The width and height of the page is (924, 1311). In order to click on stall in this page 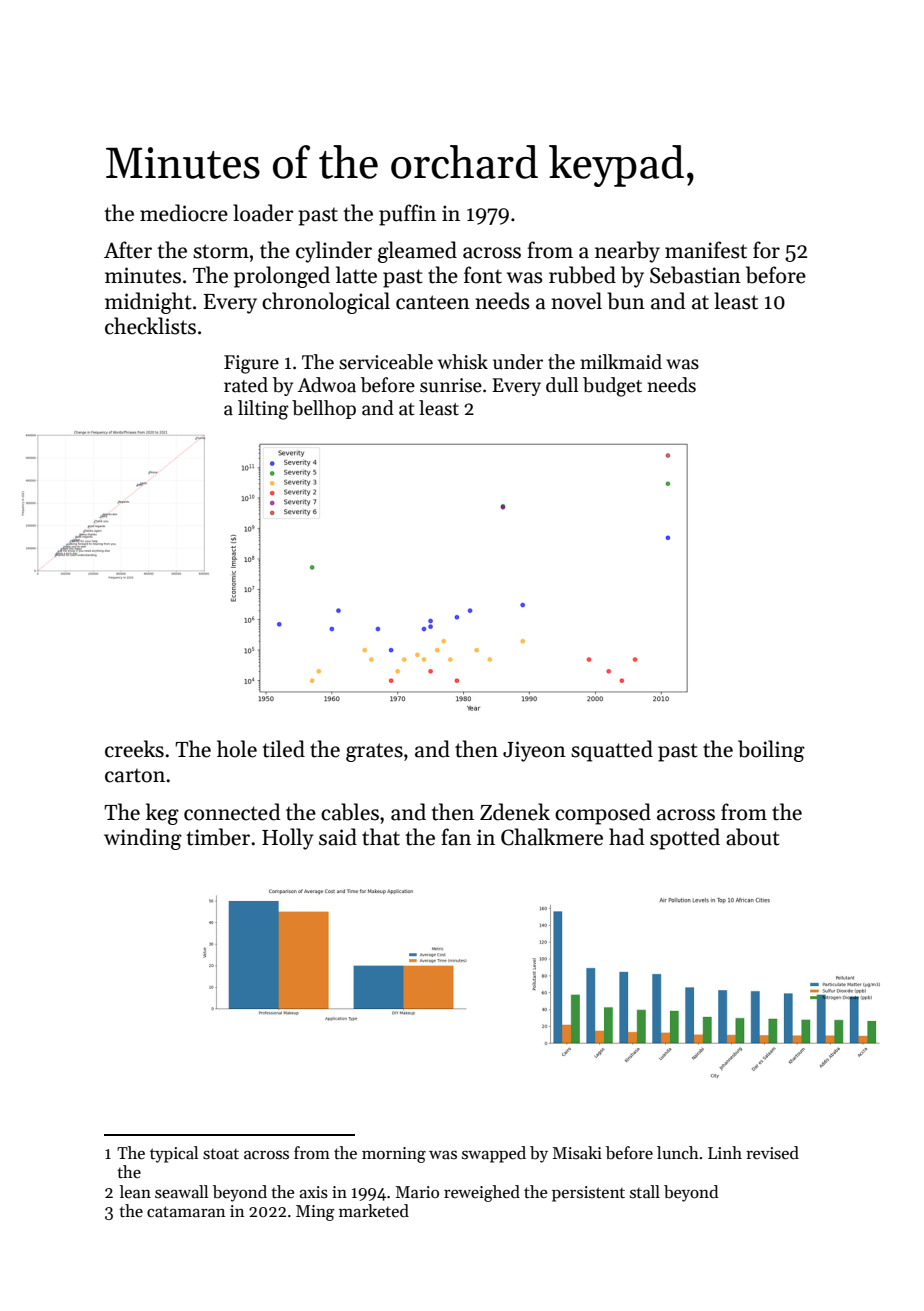, I will do `click(645, 1192)`.
